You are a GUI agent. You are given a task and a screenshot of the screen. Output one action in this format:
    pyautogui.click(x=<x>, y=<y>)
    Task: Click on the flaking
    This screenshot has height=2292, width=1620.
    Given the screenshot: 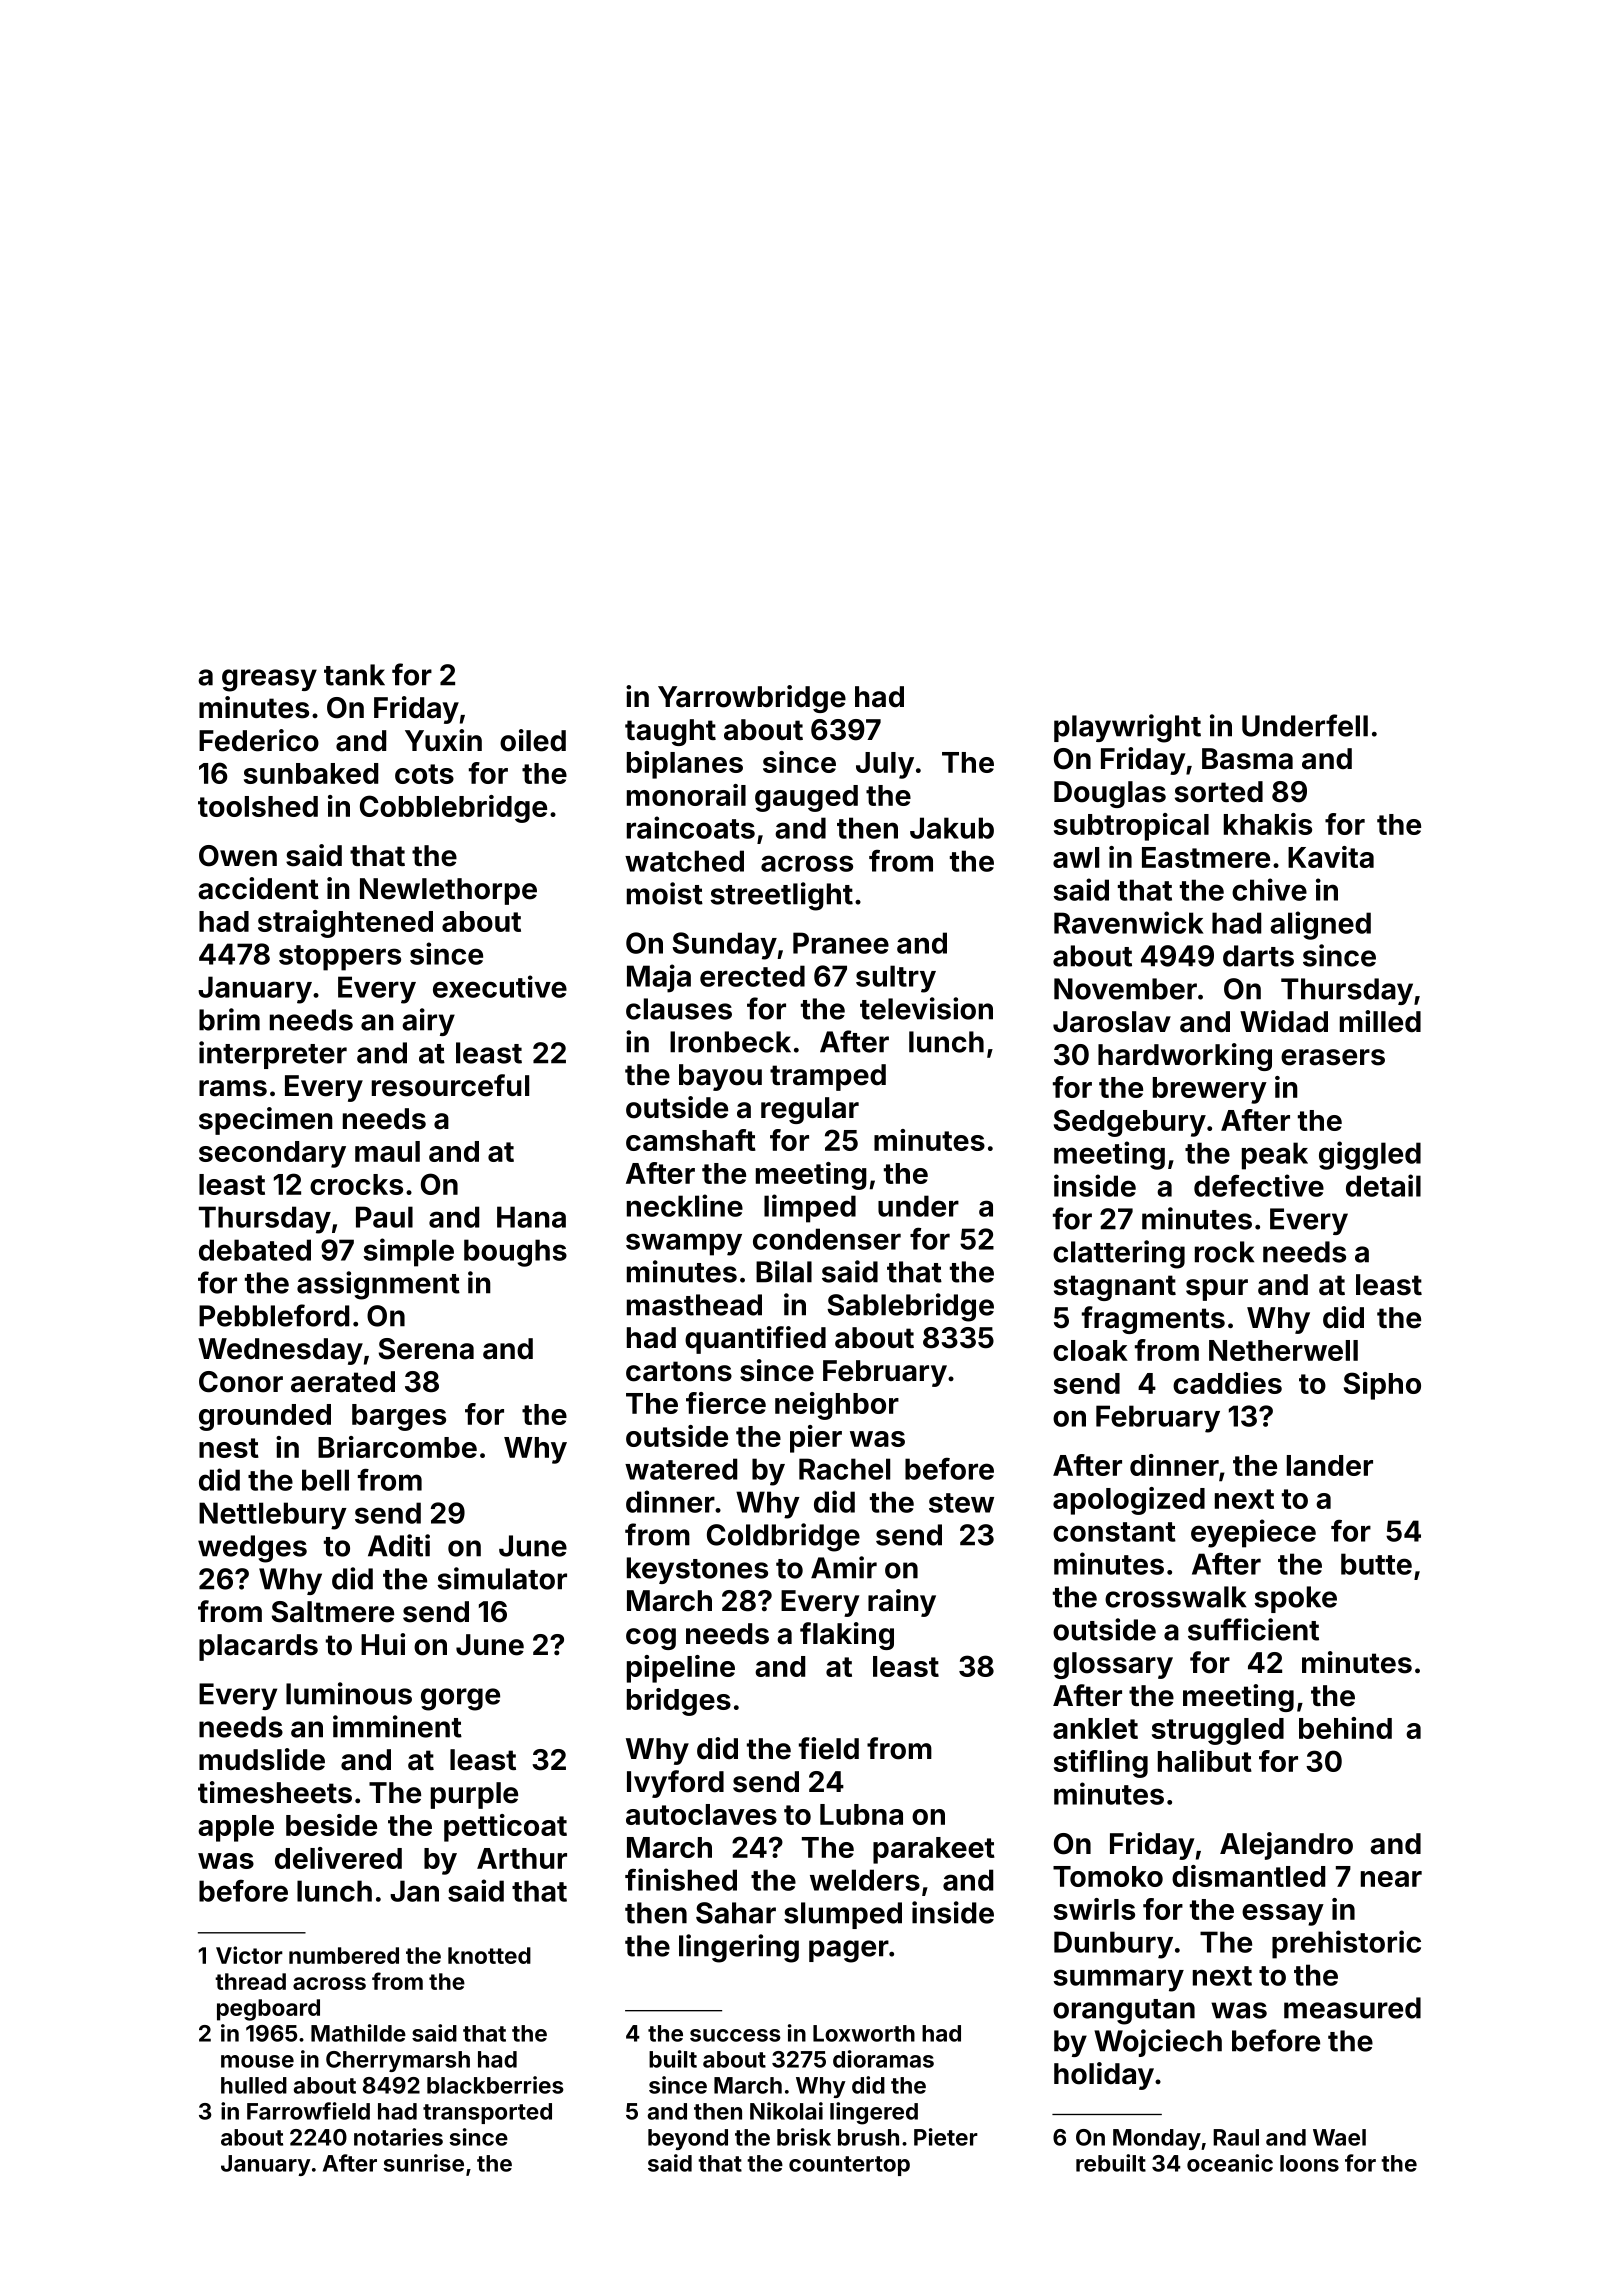 What is the action you would take?
    pyautogui.click(x=847, y=1636)
